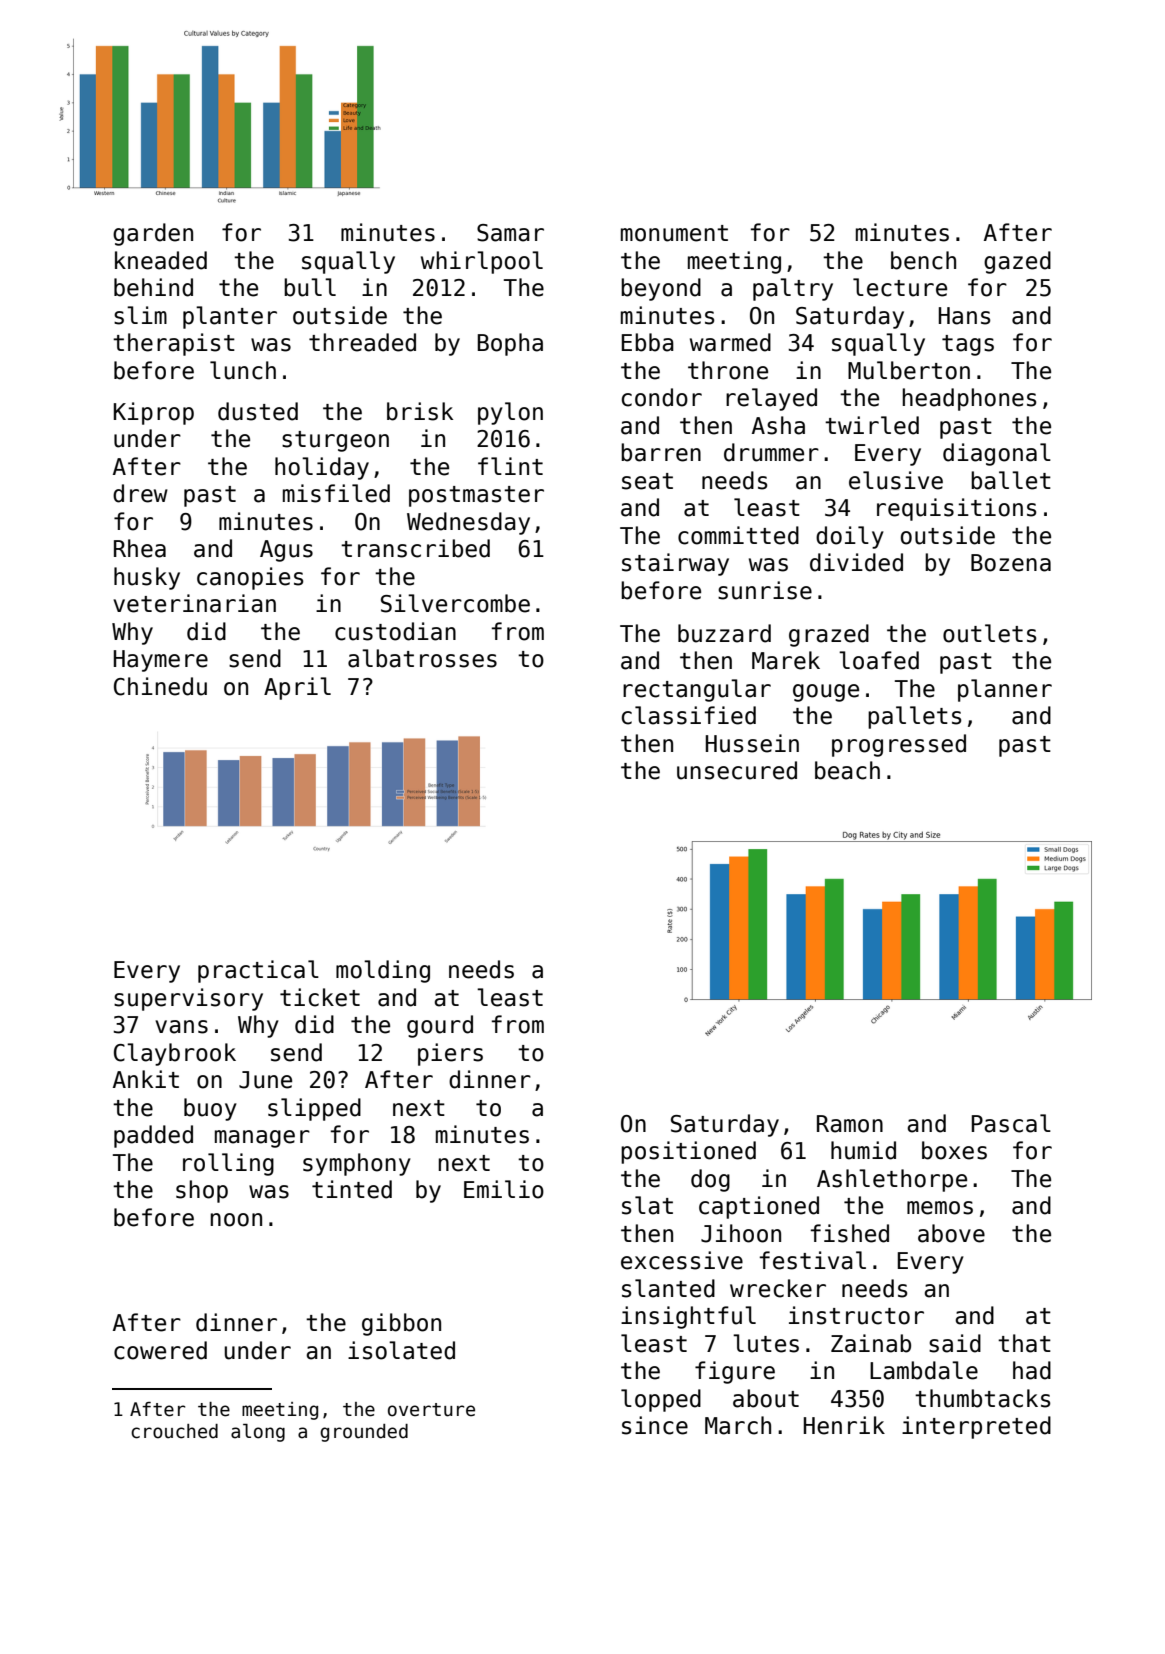 This screenshot has height=1654, width=1165. Describe the element at coordinates (923, 260) in the screenshot. I see `bench` at that location.
